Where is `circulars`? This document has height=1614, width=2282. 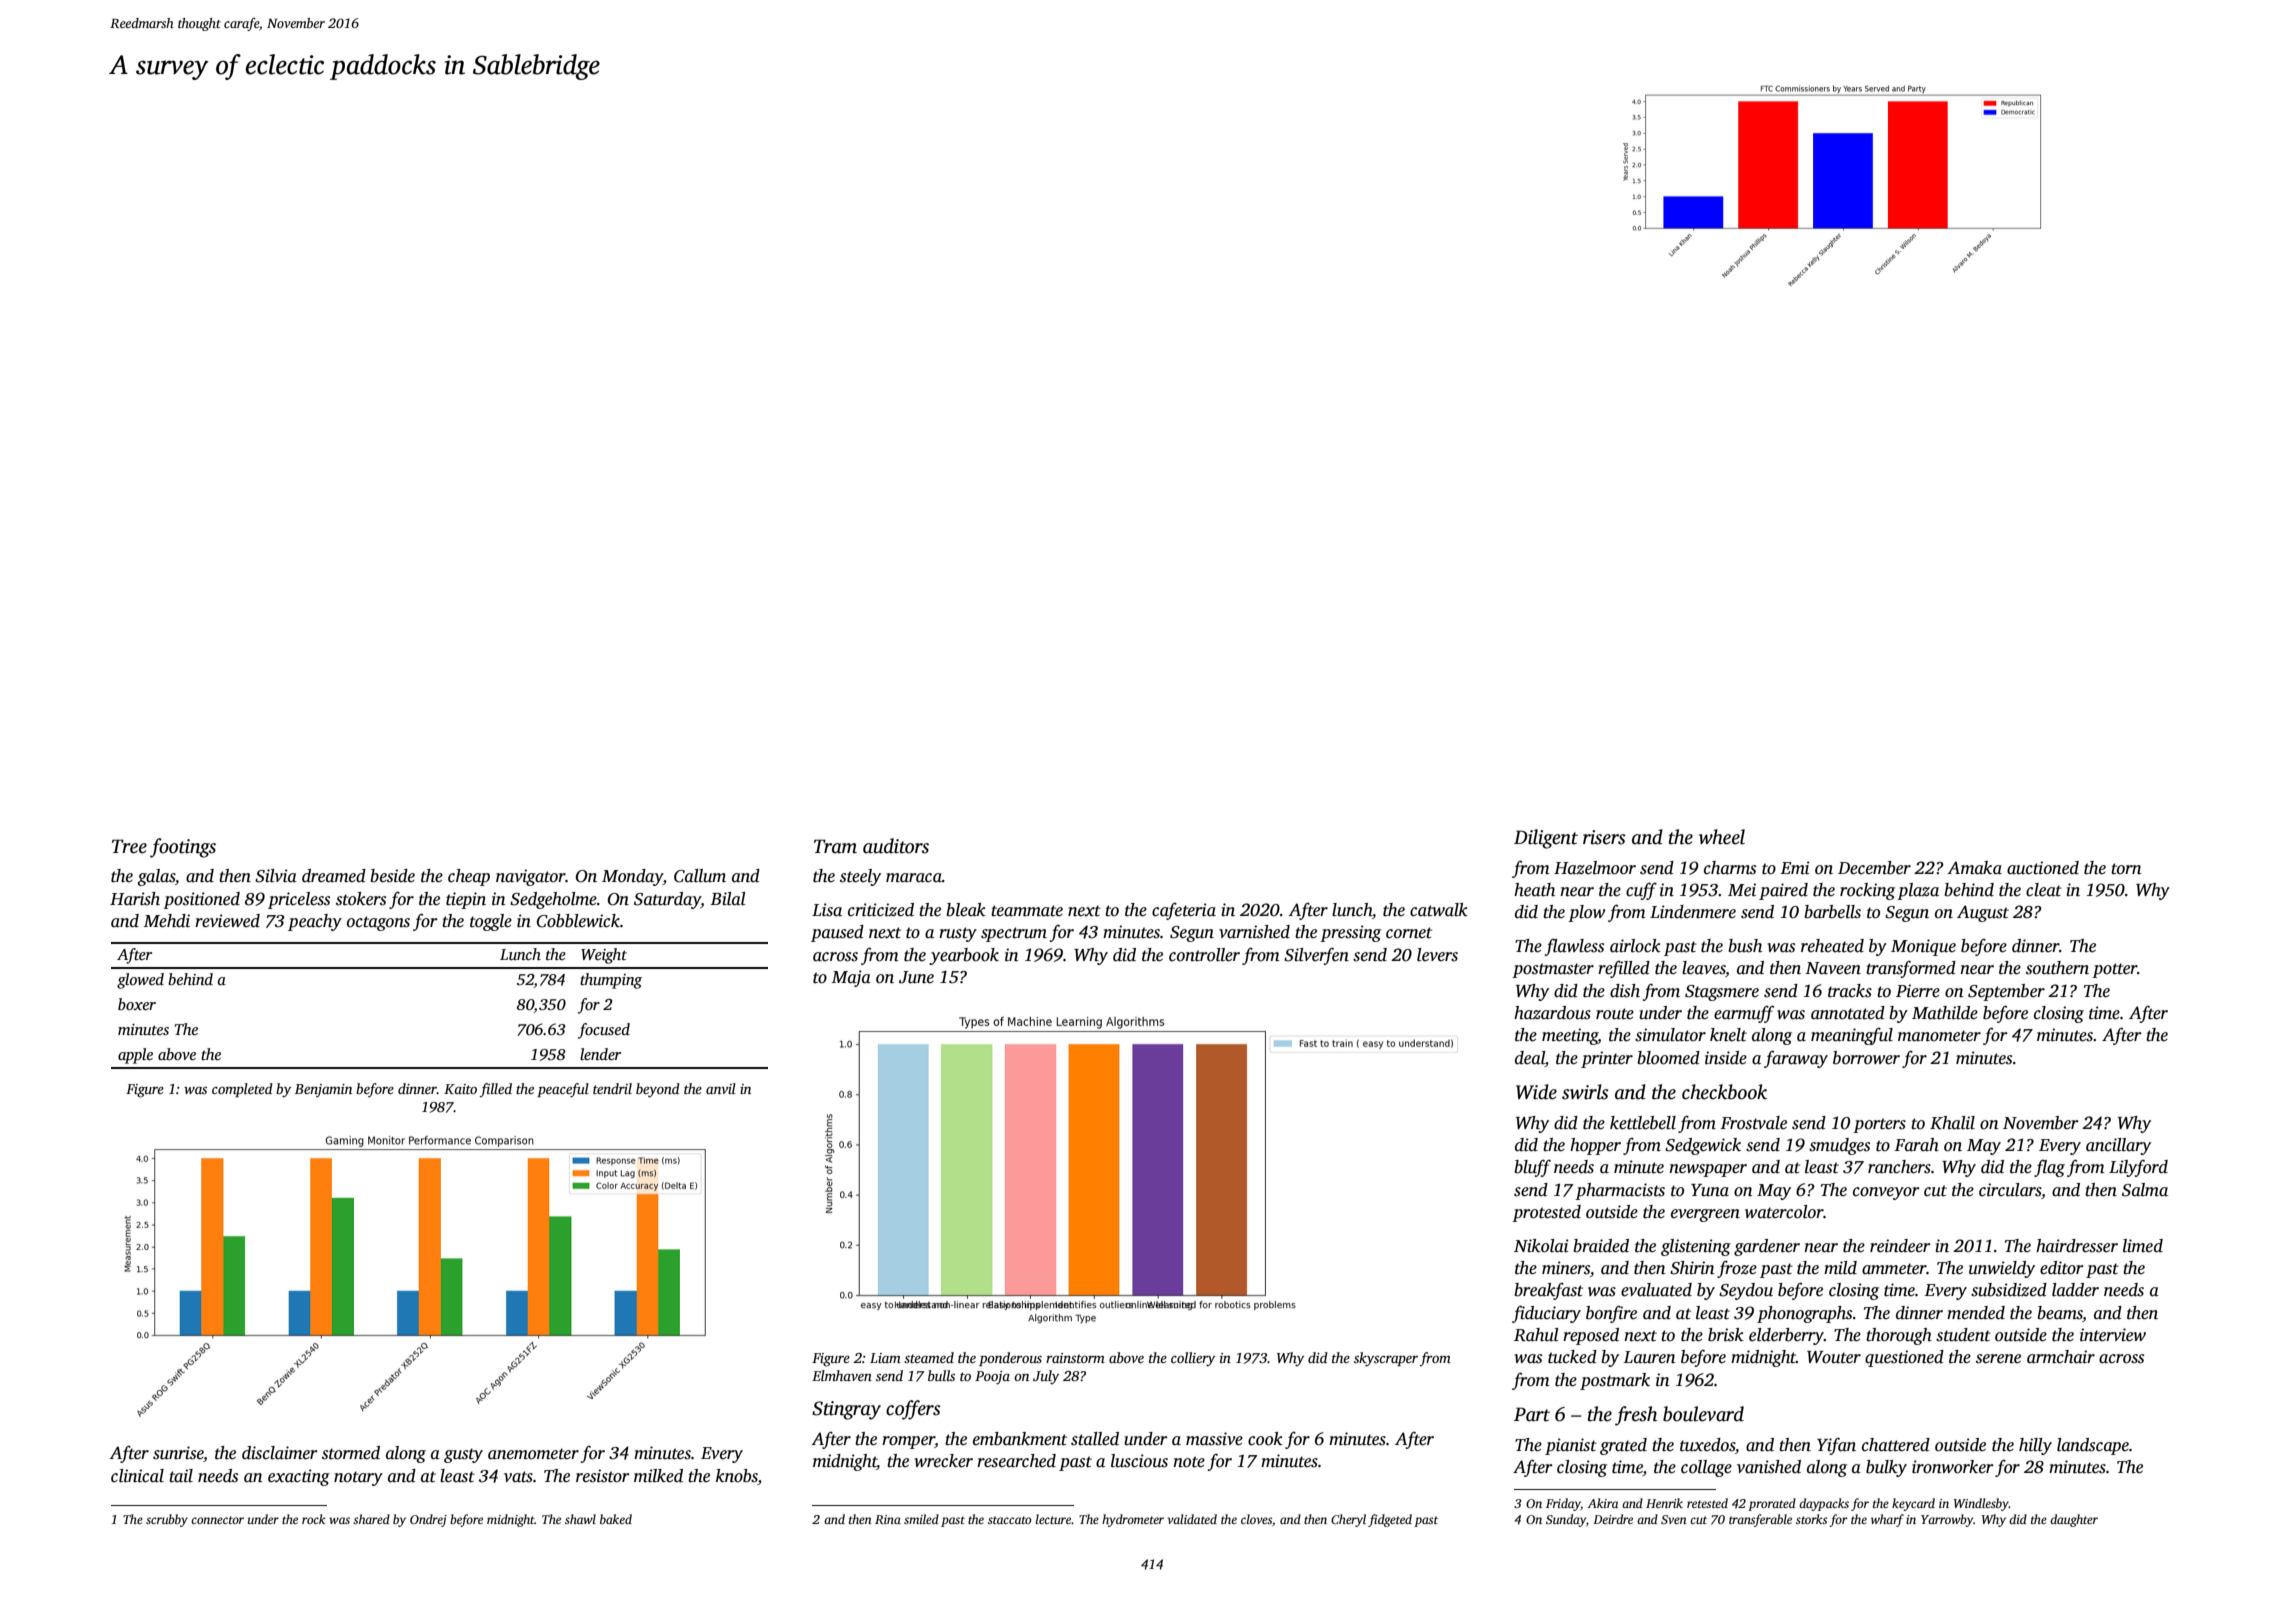 circulars is located at coordinates (2010, 1190).
